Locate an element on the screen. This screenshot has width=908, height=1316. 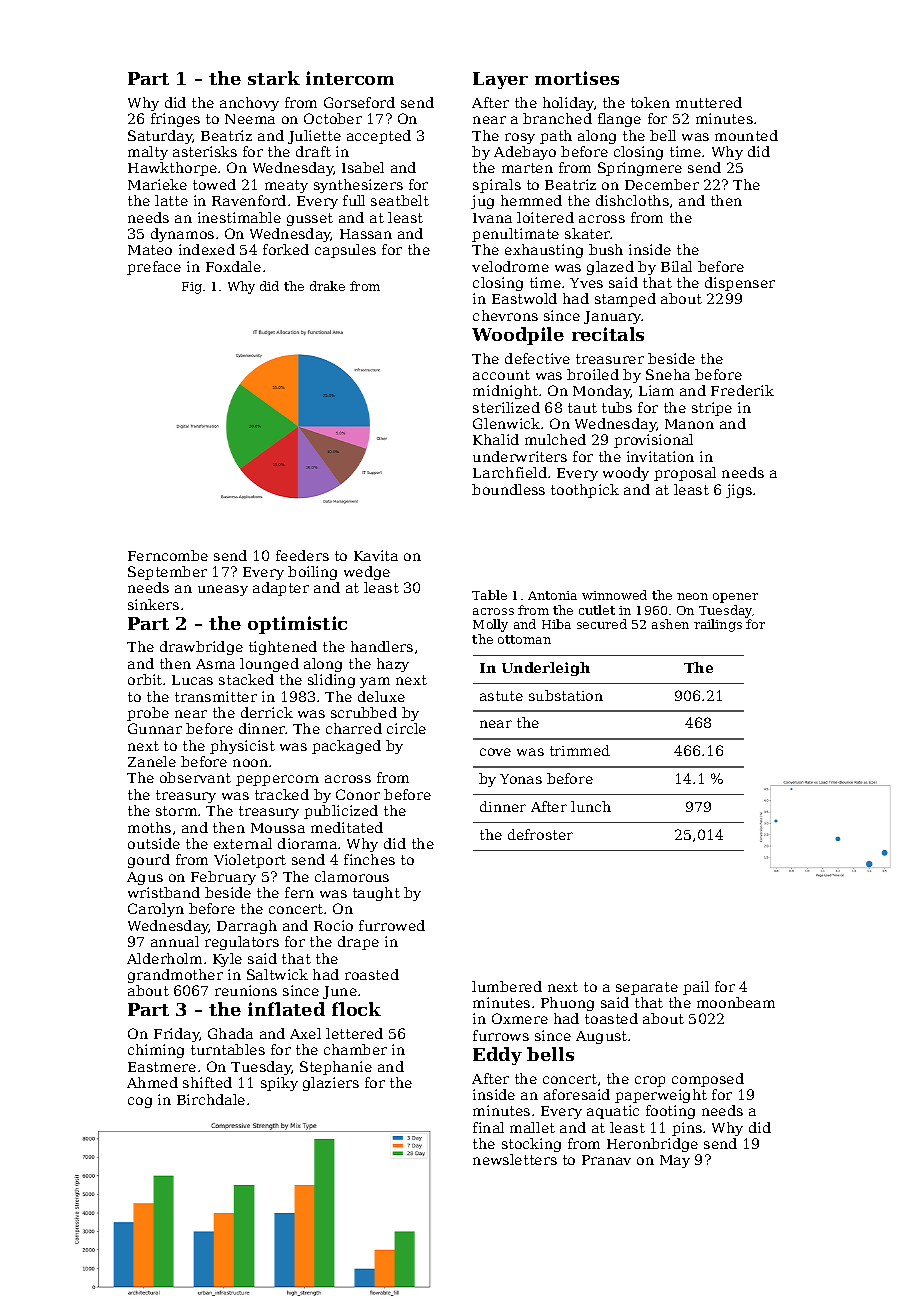
hazy is located at coordinates (393, 665).
